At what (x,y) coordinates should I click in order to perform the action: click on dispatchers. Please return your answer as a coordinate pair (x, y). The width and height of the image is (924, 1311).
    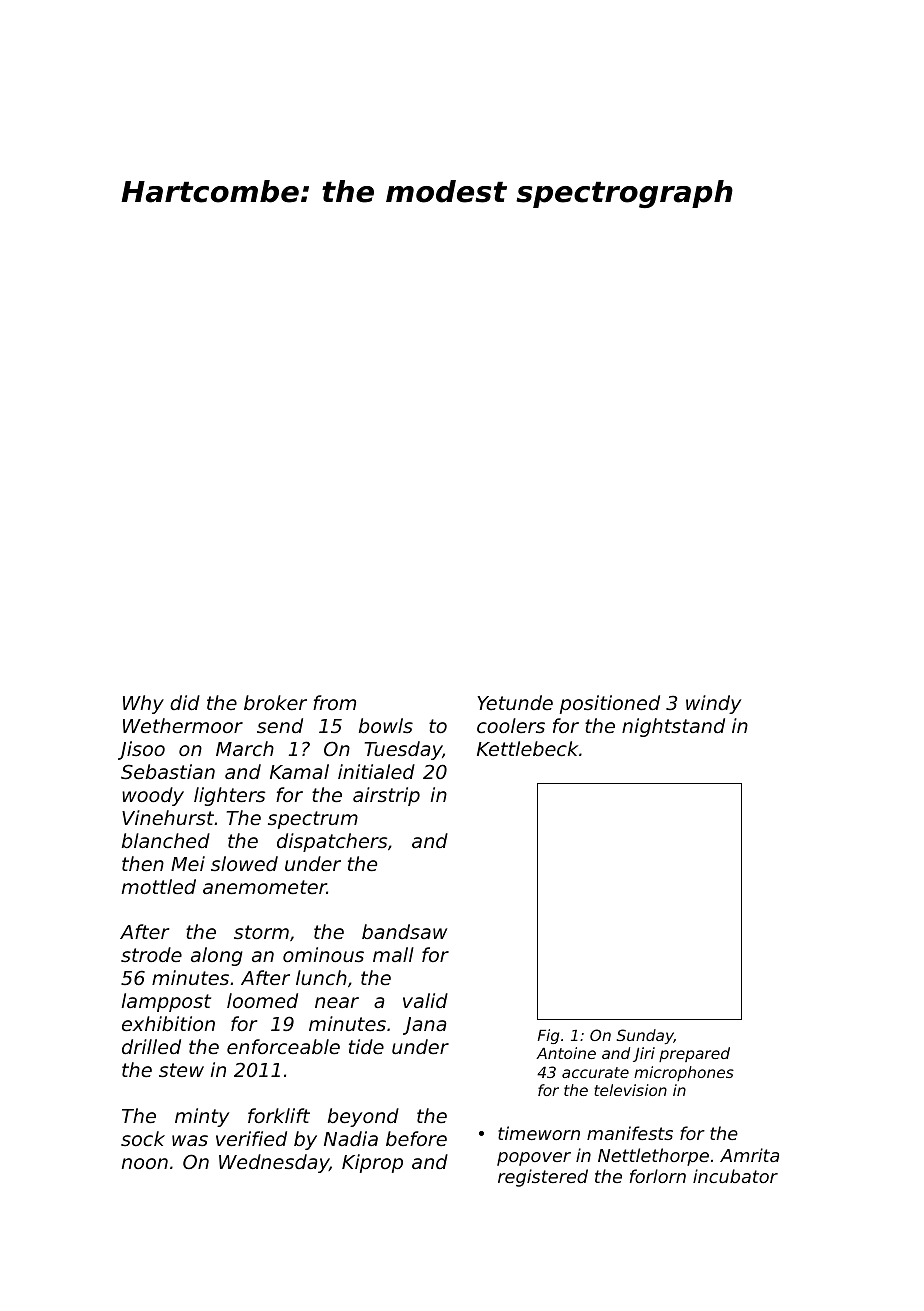
    Looking at the image, I should click on (332, 842).
